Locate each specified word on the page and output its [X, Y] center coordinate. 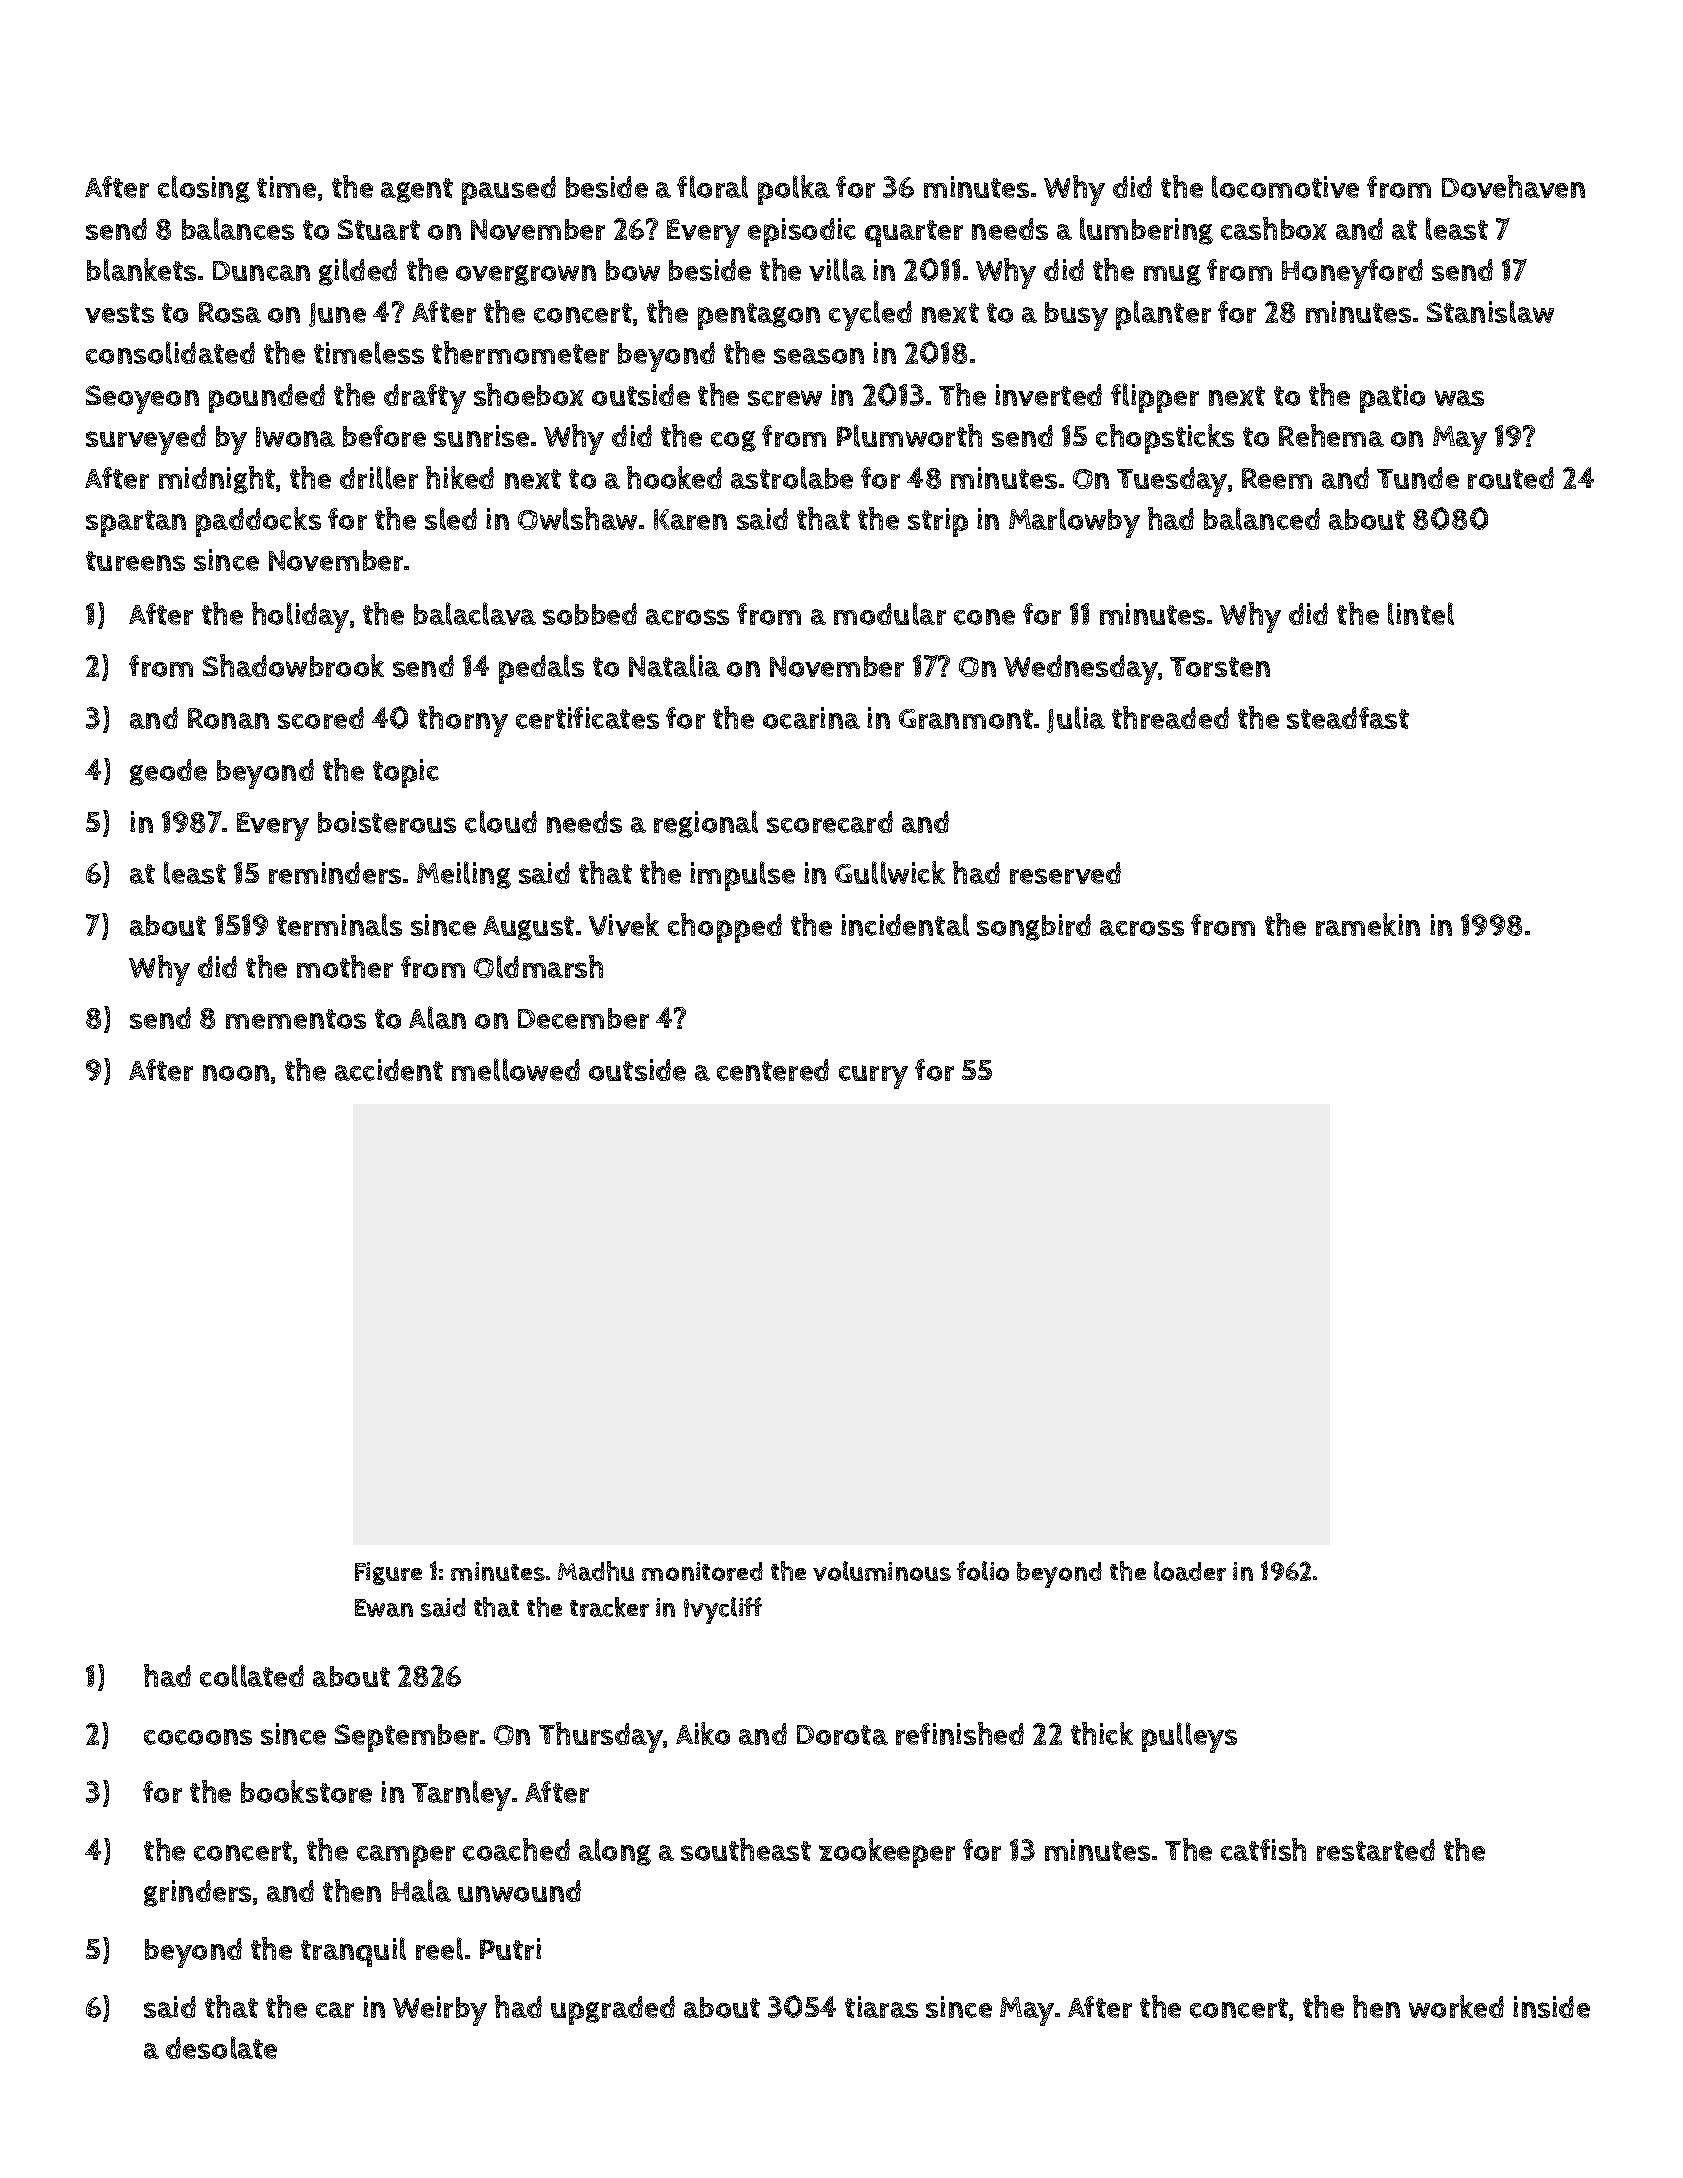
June [337, 315]
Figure [388, 1573]
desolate [221, 2047]
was [1459, 398]
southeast [746, 1849]
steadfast [1348, 718]
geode [168, 772]
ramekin [1368, 924]
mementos [296, 1019]
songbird [1034, 927]
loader [1190, 1571]
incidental [905, 924]
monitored [702, 1571]
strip [938, 522]
